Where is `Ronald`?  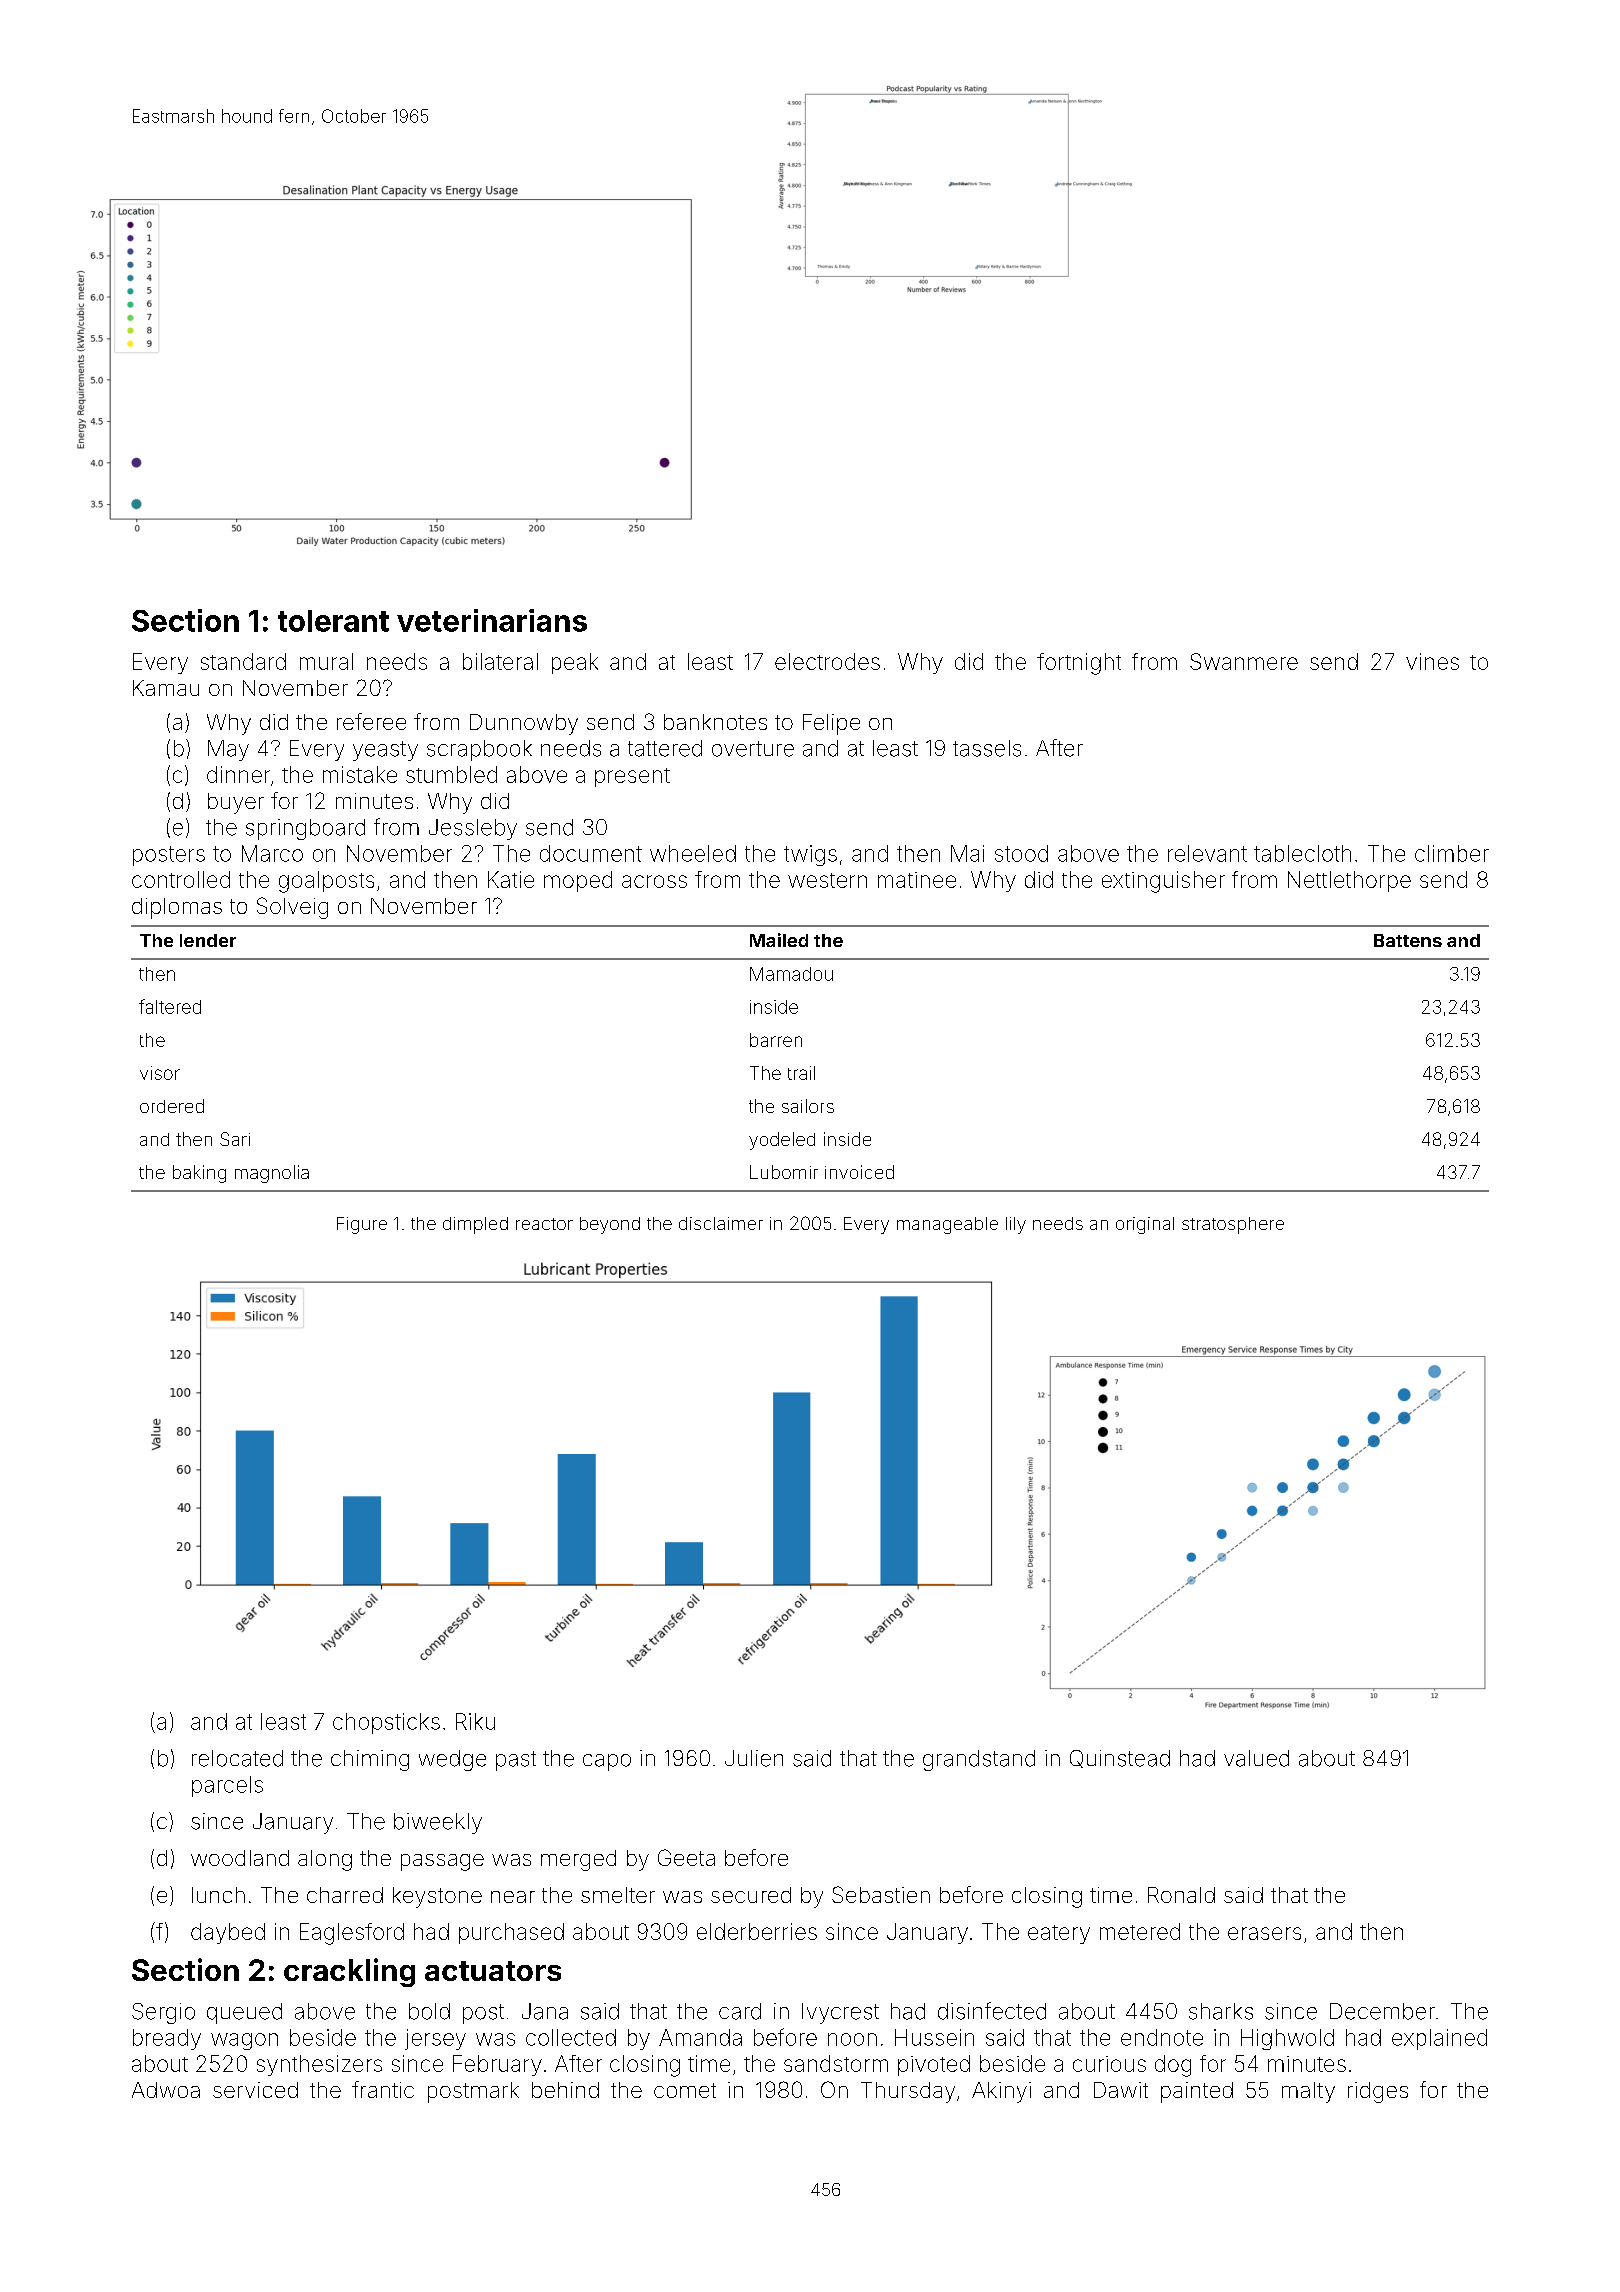
Ronald is located at coordinates (1181, 1895).
